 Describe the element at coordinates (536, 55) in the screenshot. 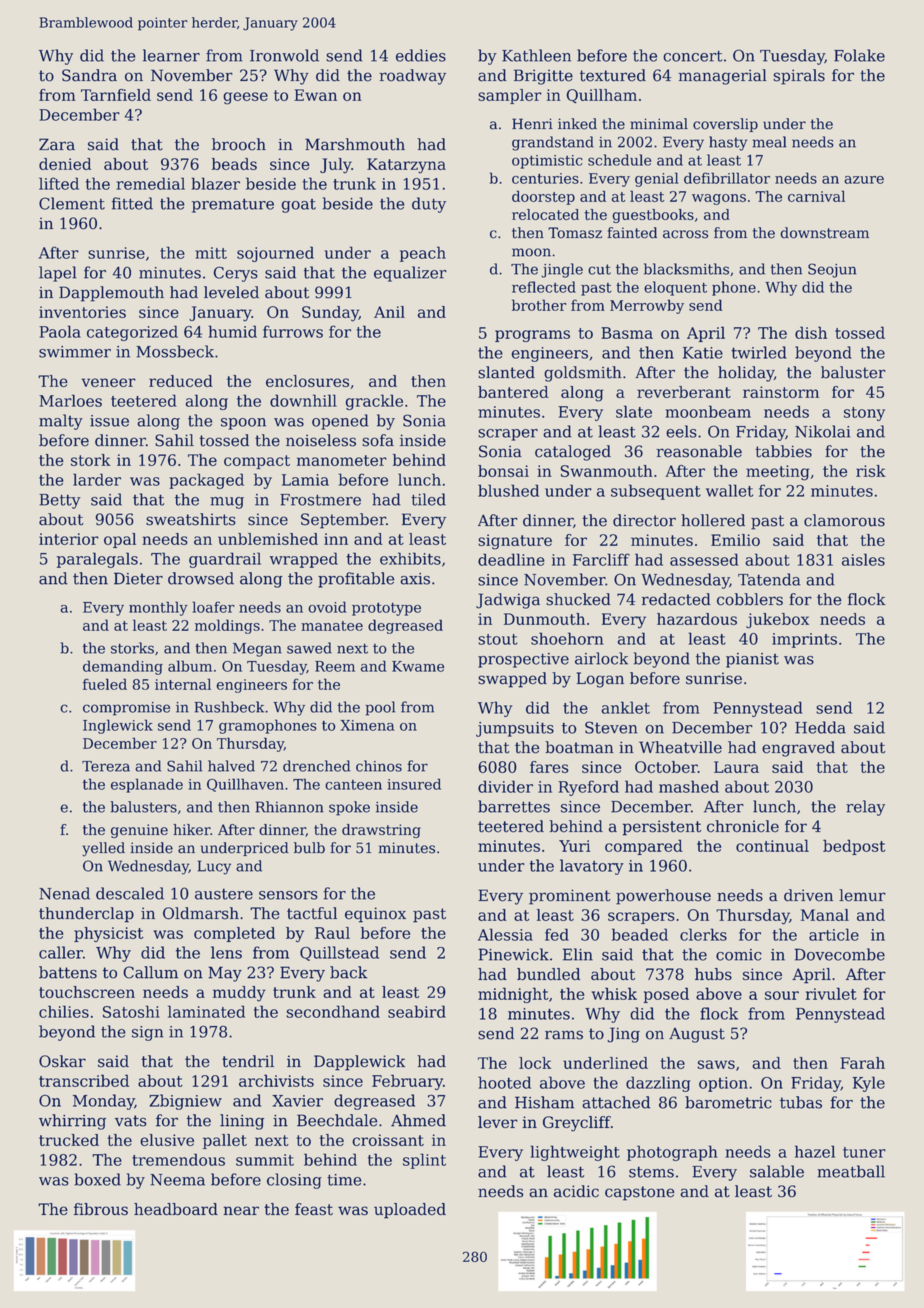

I see `Kathleen` at that location.
